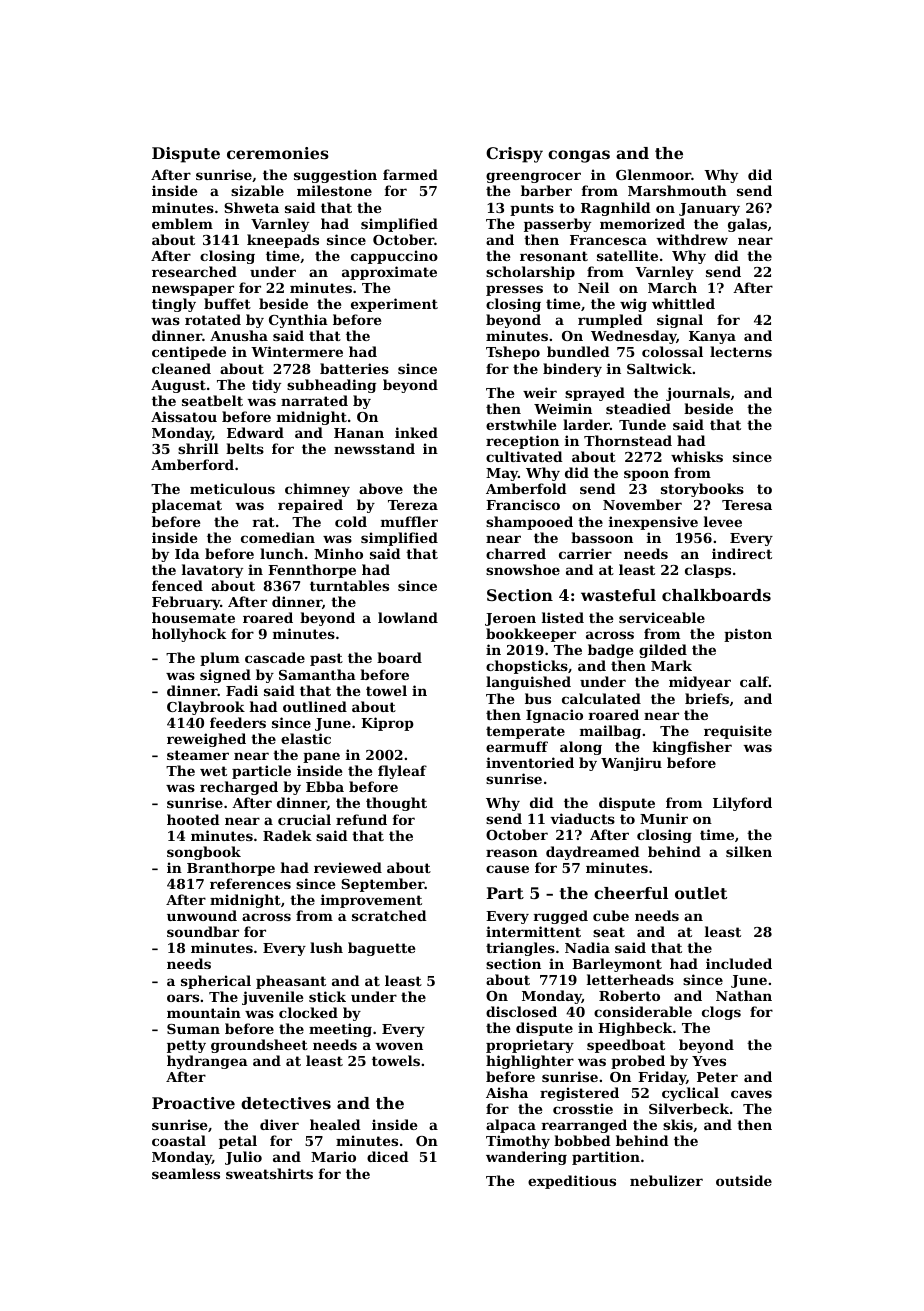  Describe the element at coordinates (206, 708) in the document. I see `Claybrook` at that location.
